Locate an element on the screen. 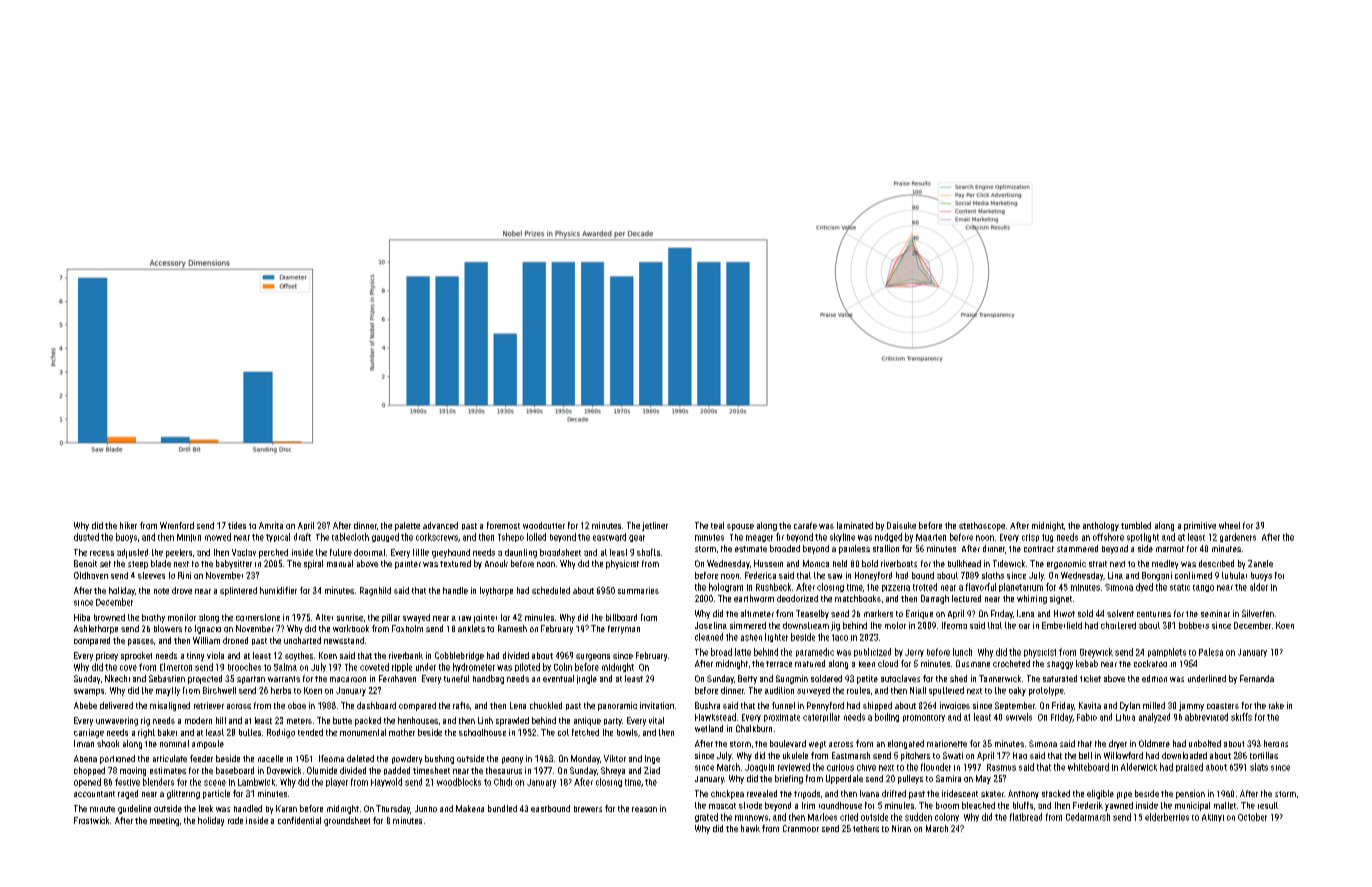 The width and height of the screenshot is (1372, 887). Palesa is located at coordinates (1211, 652).
